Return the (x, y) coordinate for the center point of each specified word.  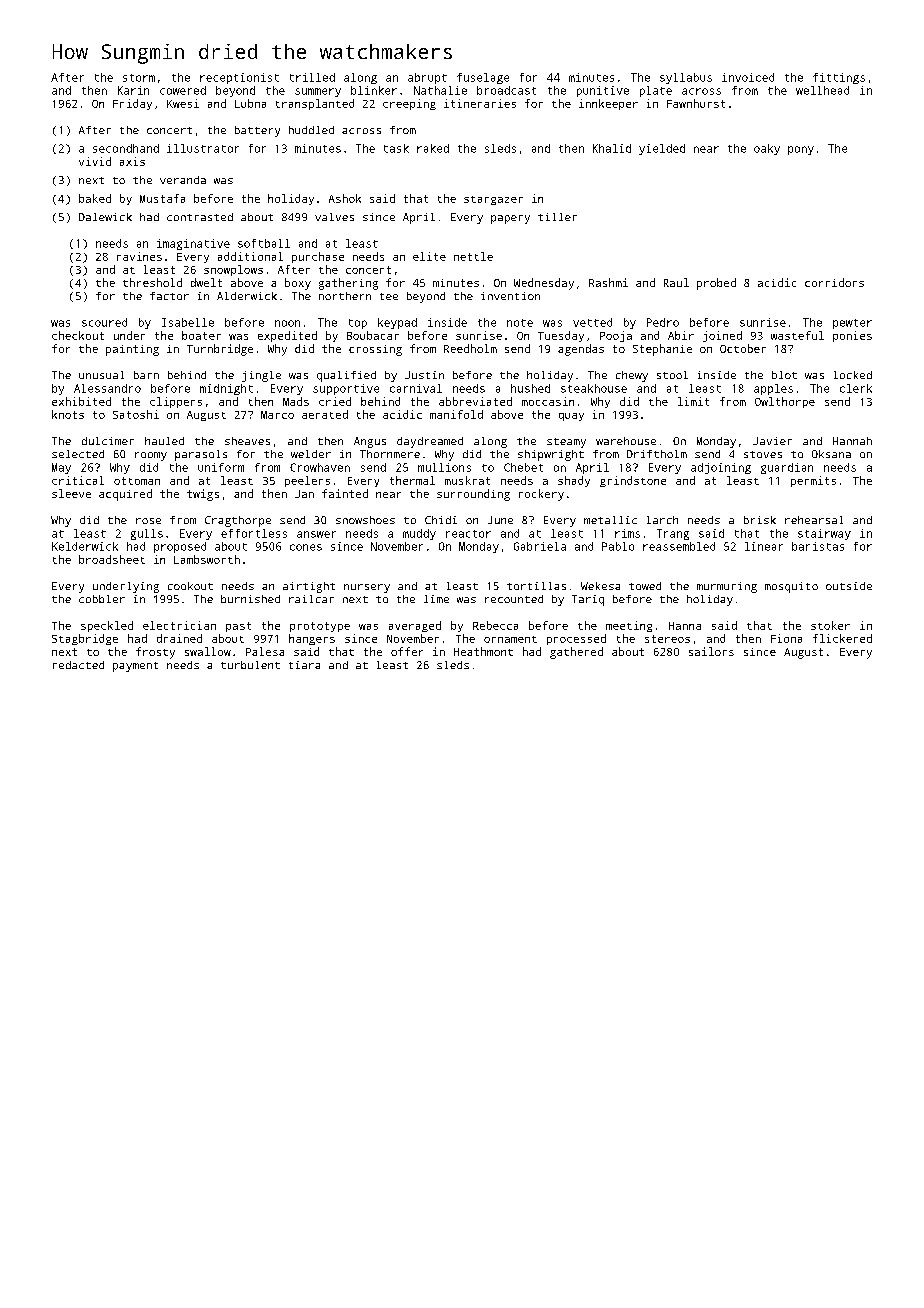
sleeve (71, 493)
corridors (834, 282)
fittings (839, 78)
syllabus (686, 78)
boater (201, 335)
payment (135, 667)
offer (407, 651)
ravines (139, 256)
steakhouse (594, 388)
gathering (348, 284)
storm (139, 78)
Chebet (523, 467)
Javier (772, 441)
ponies (852, 336)
